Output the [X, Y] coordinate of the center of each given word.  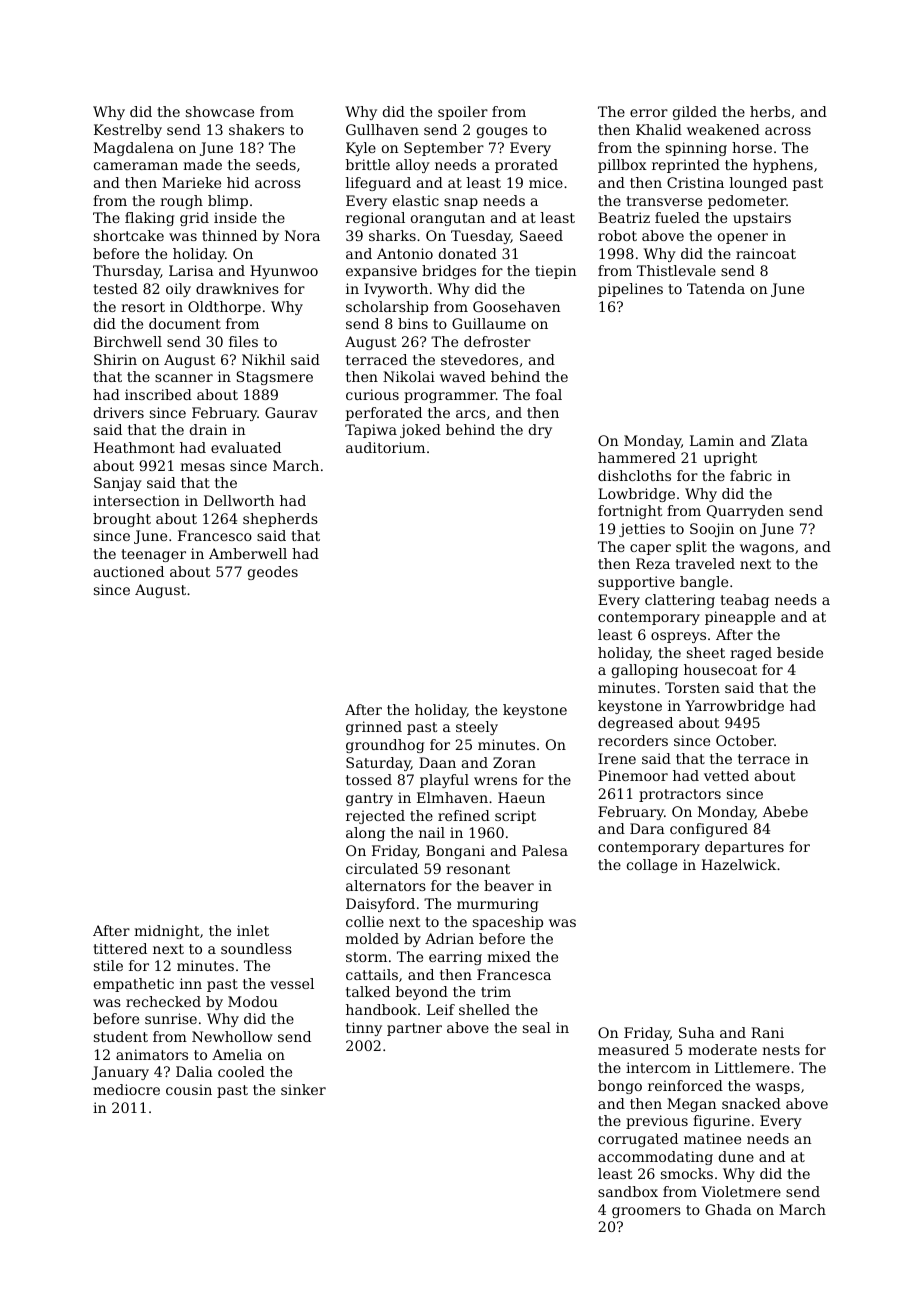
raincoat [766, 253]
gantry [369, 799]
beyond [422, 993]
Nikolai [409, 376]
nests [781, 1050]
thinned [229, 235]
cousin [189, 1089]
